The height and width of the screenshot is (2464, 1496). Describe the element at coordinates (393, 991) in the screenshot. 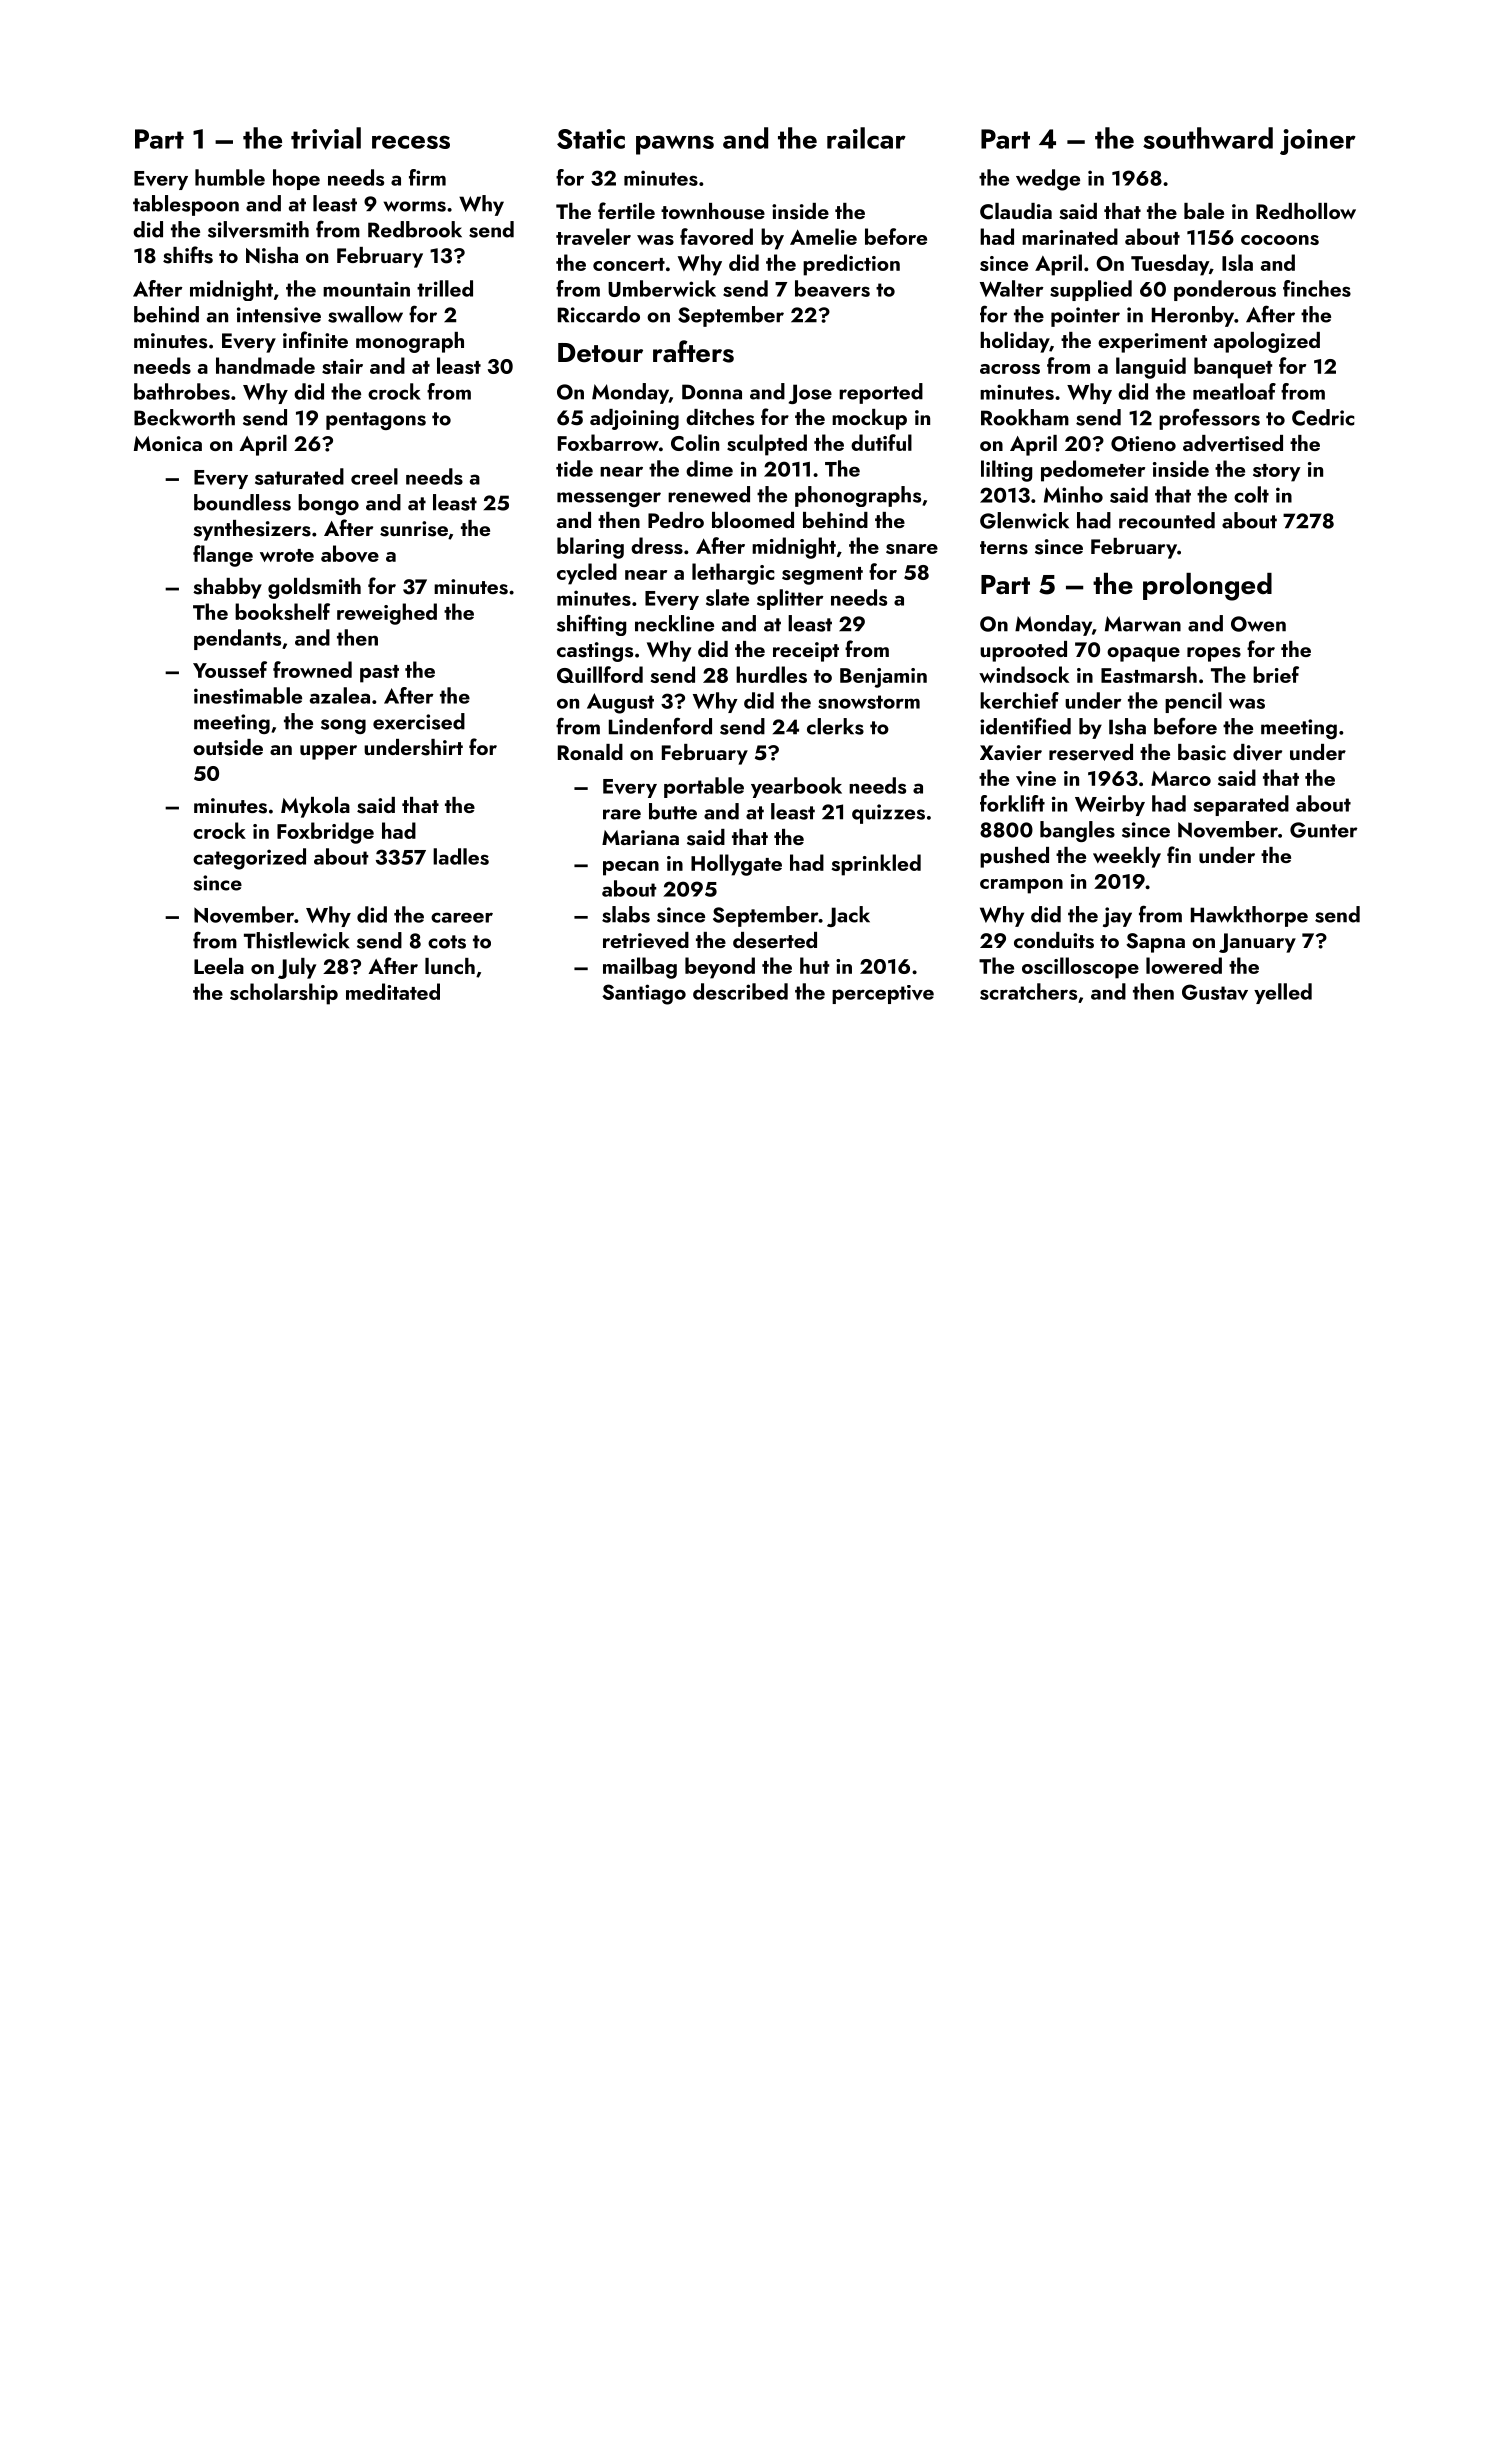

I see `meditated` at that location.
